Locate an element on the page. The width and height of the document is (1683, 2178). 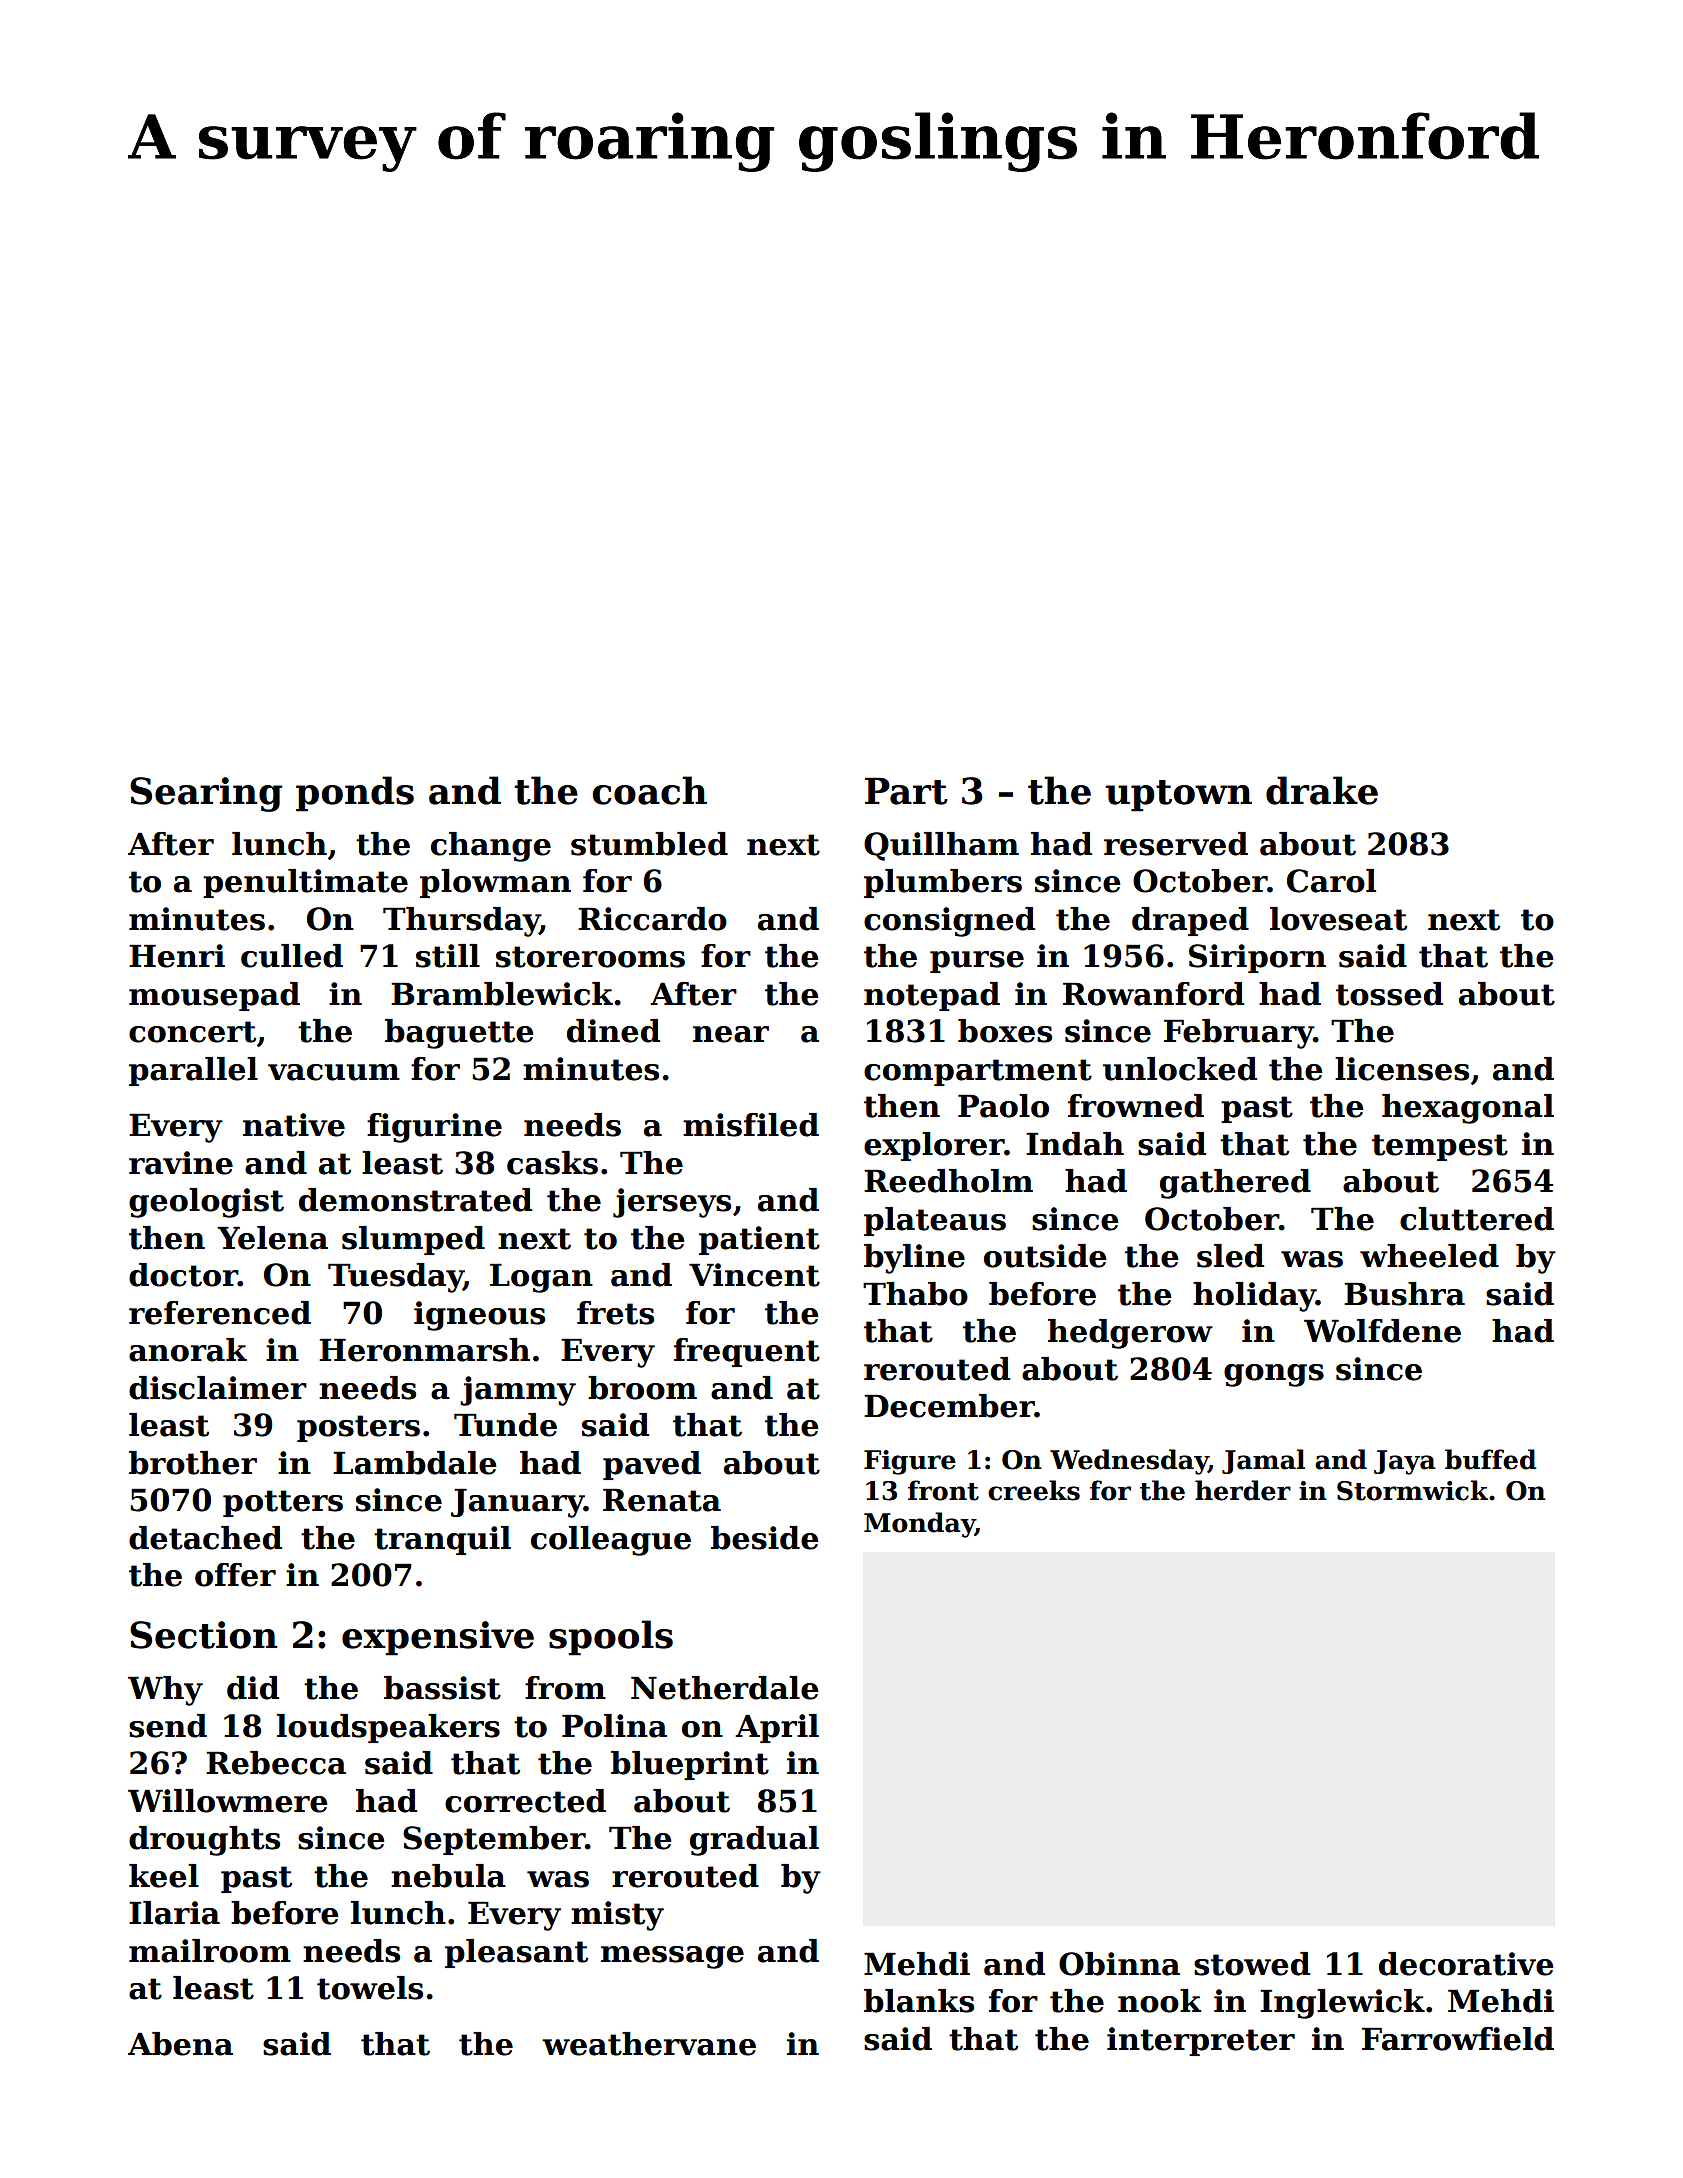
ponds is located at coordinates (355, 794).
